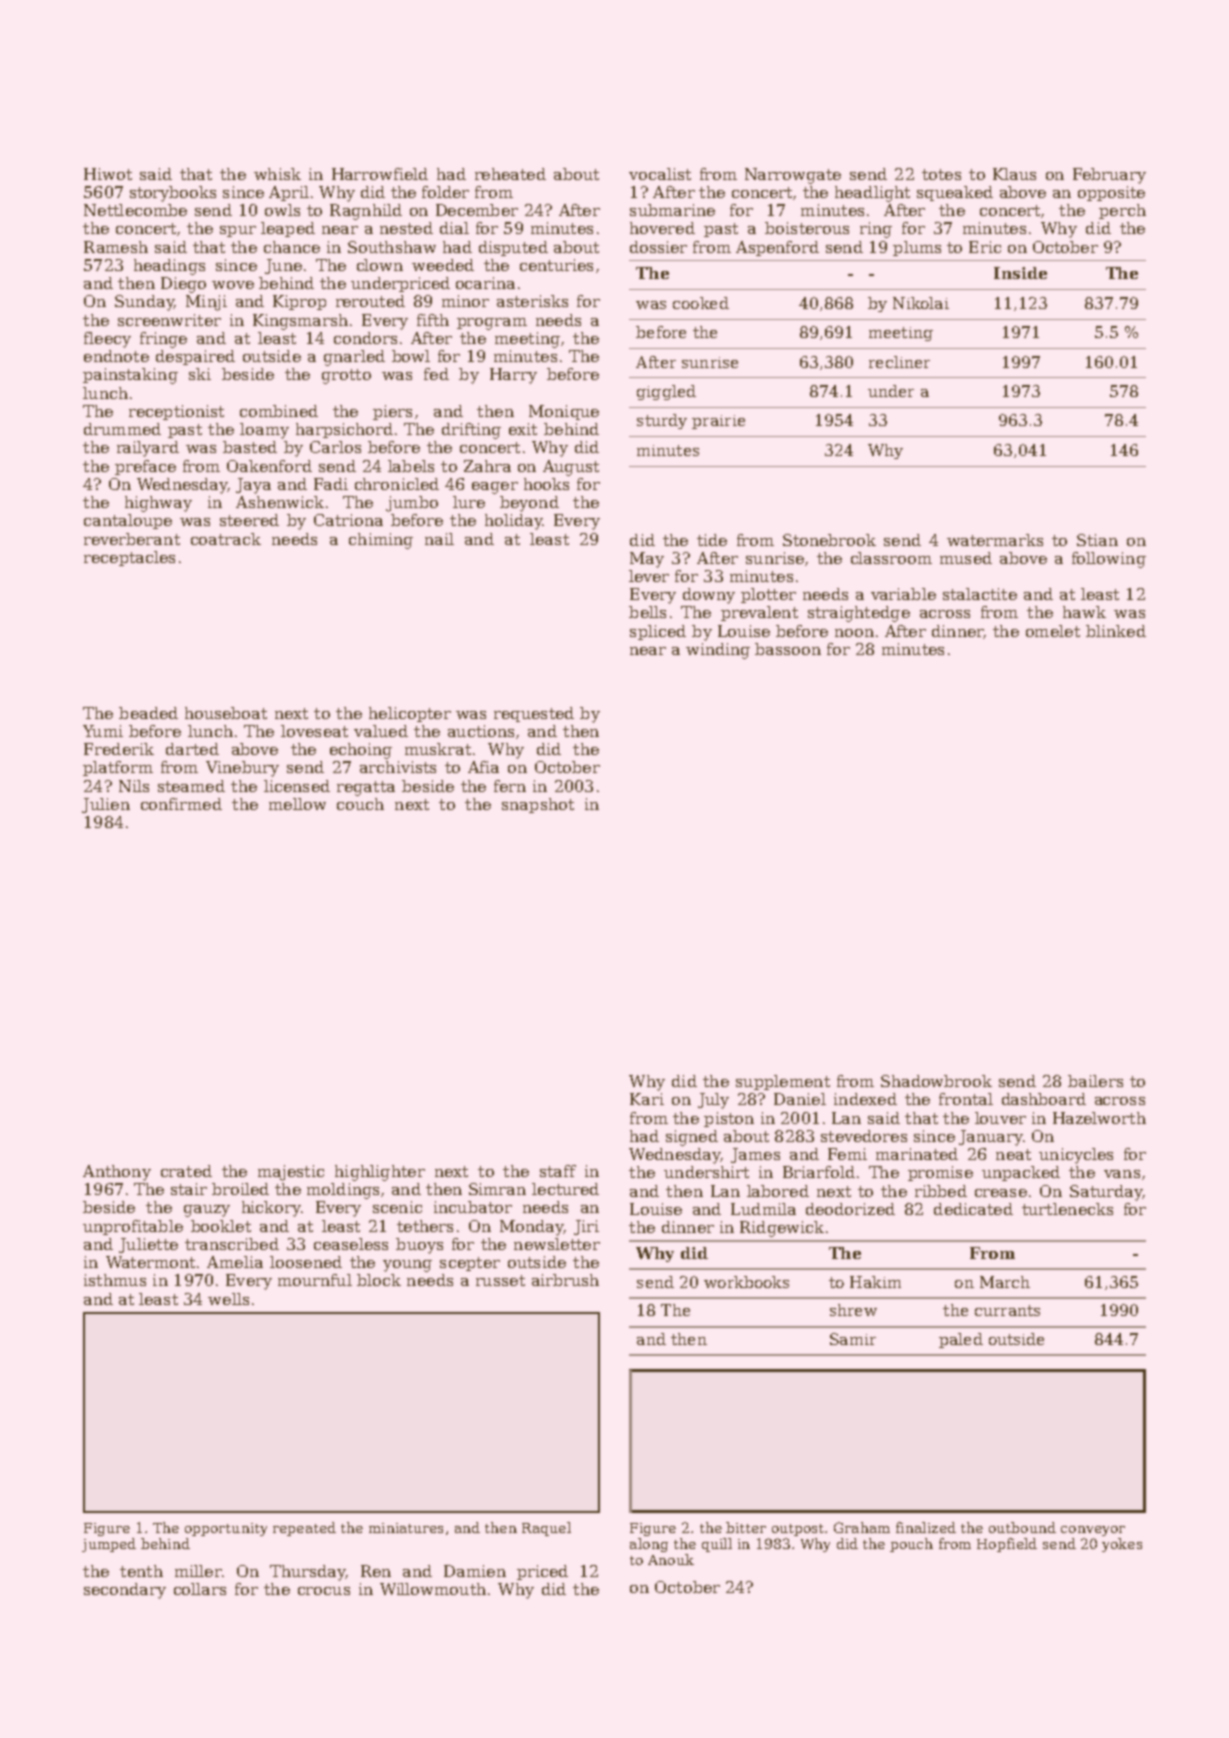 The height and width of the image is (1738, 1229). What do you see at coordinates (148, 713) in the image?
I see `beaded` at bounding box center [148, 713].
